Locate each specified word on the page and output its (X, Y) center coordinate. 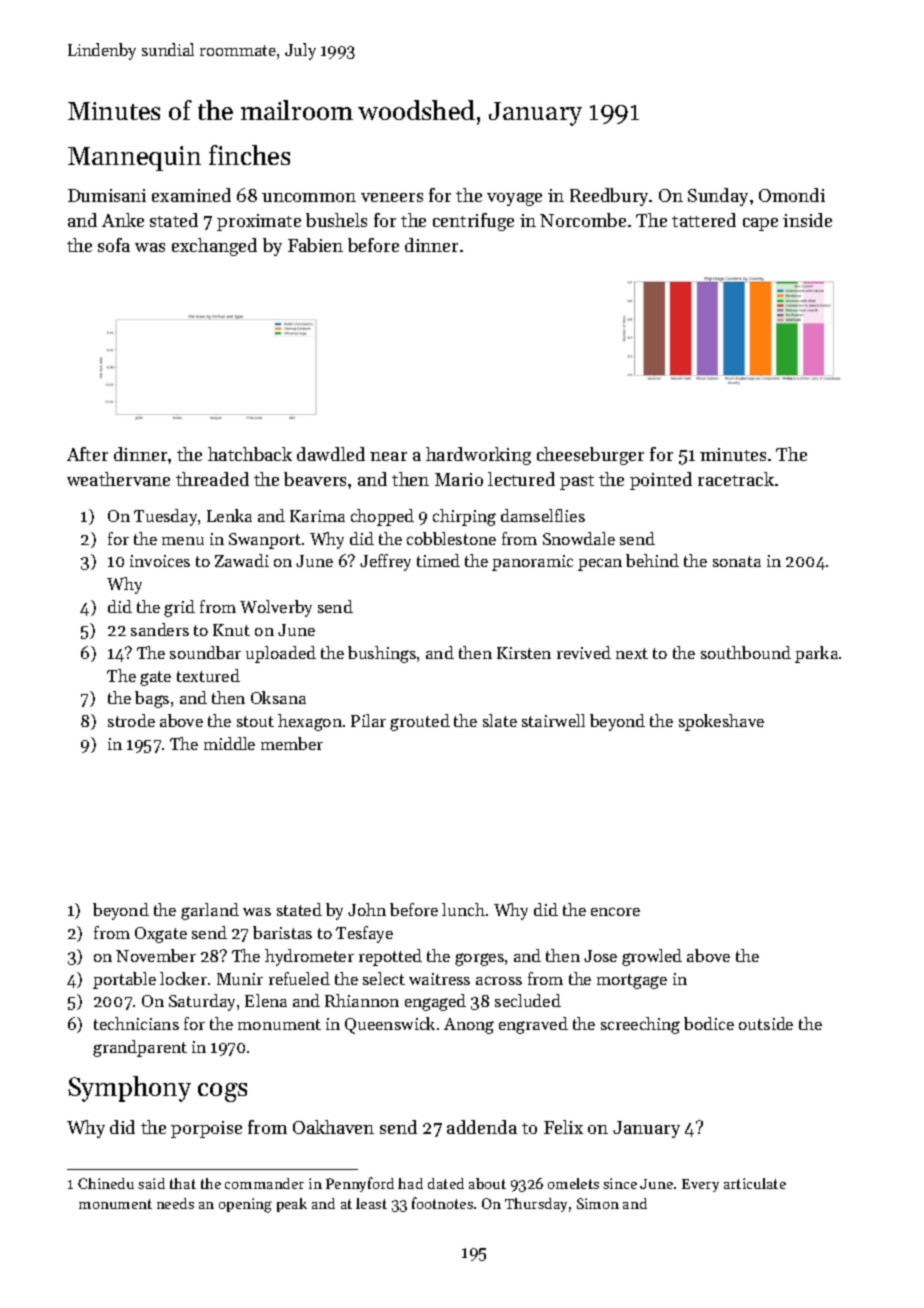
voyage (514, 199)
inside (807, 220)
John (367, 909)
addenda (482, 1127)
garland (210, 911)
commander (264, 1183)
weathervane (118, 479)
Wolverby (276, 608)
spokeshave (721, 722)
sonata (737, 561)
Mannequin (134, 158)
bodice (709, 1023)
